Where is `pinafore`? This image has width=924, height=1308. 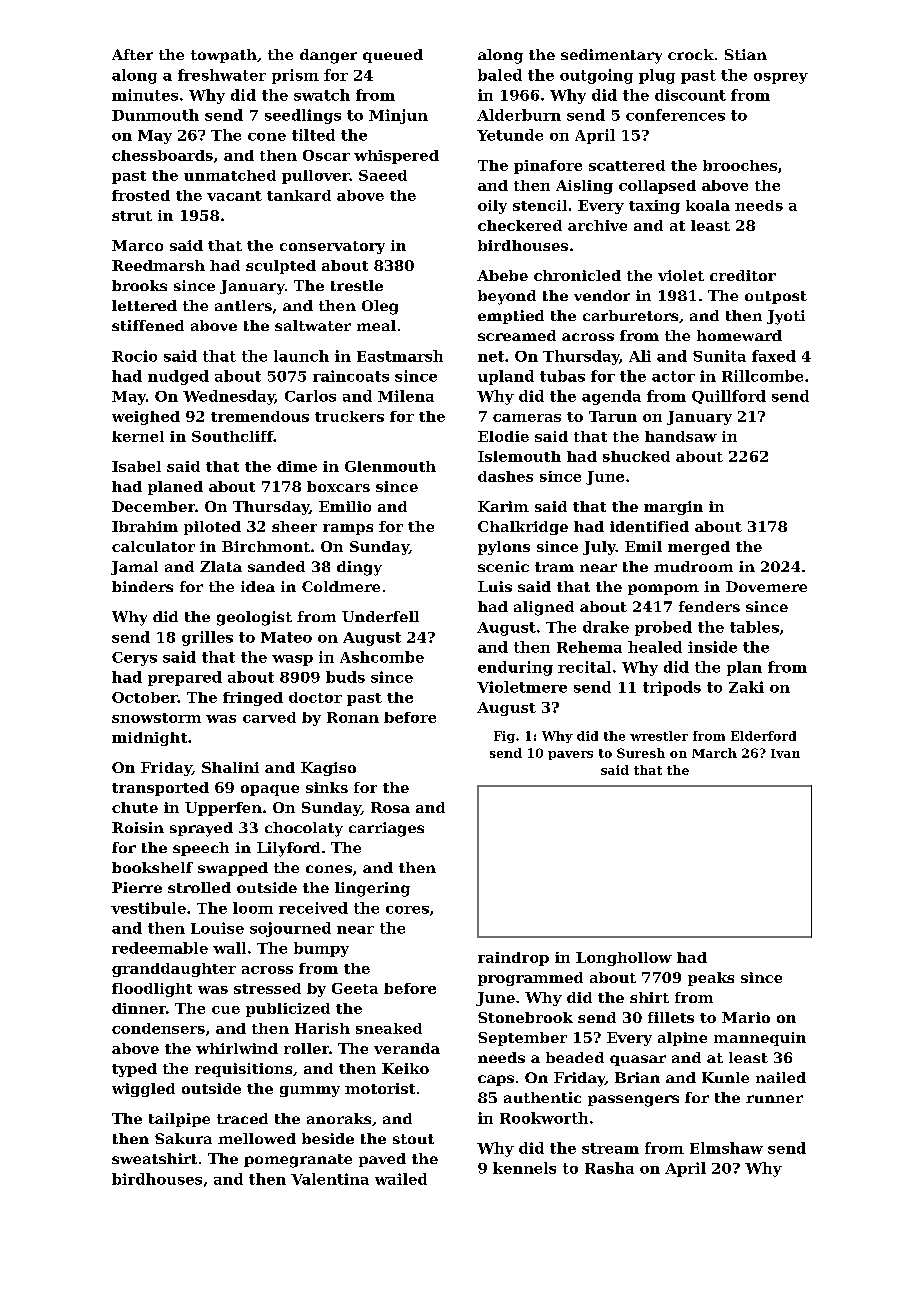 pinafore is located at coordinates (548, 167).
